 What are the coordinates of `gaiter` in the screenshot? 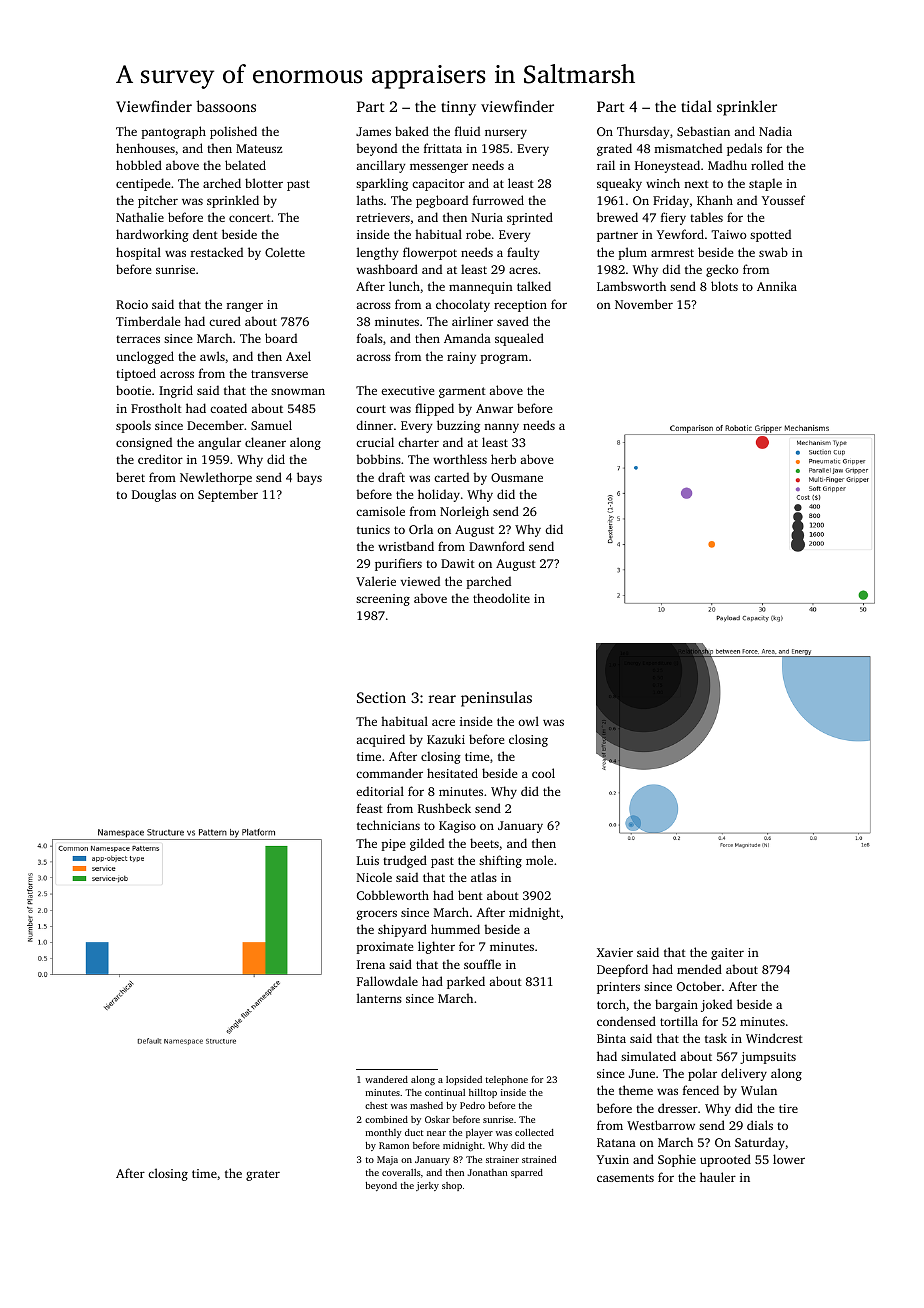 It's located at (727, 954).
